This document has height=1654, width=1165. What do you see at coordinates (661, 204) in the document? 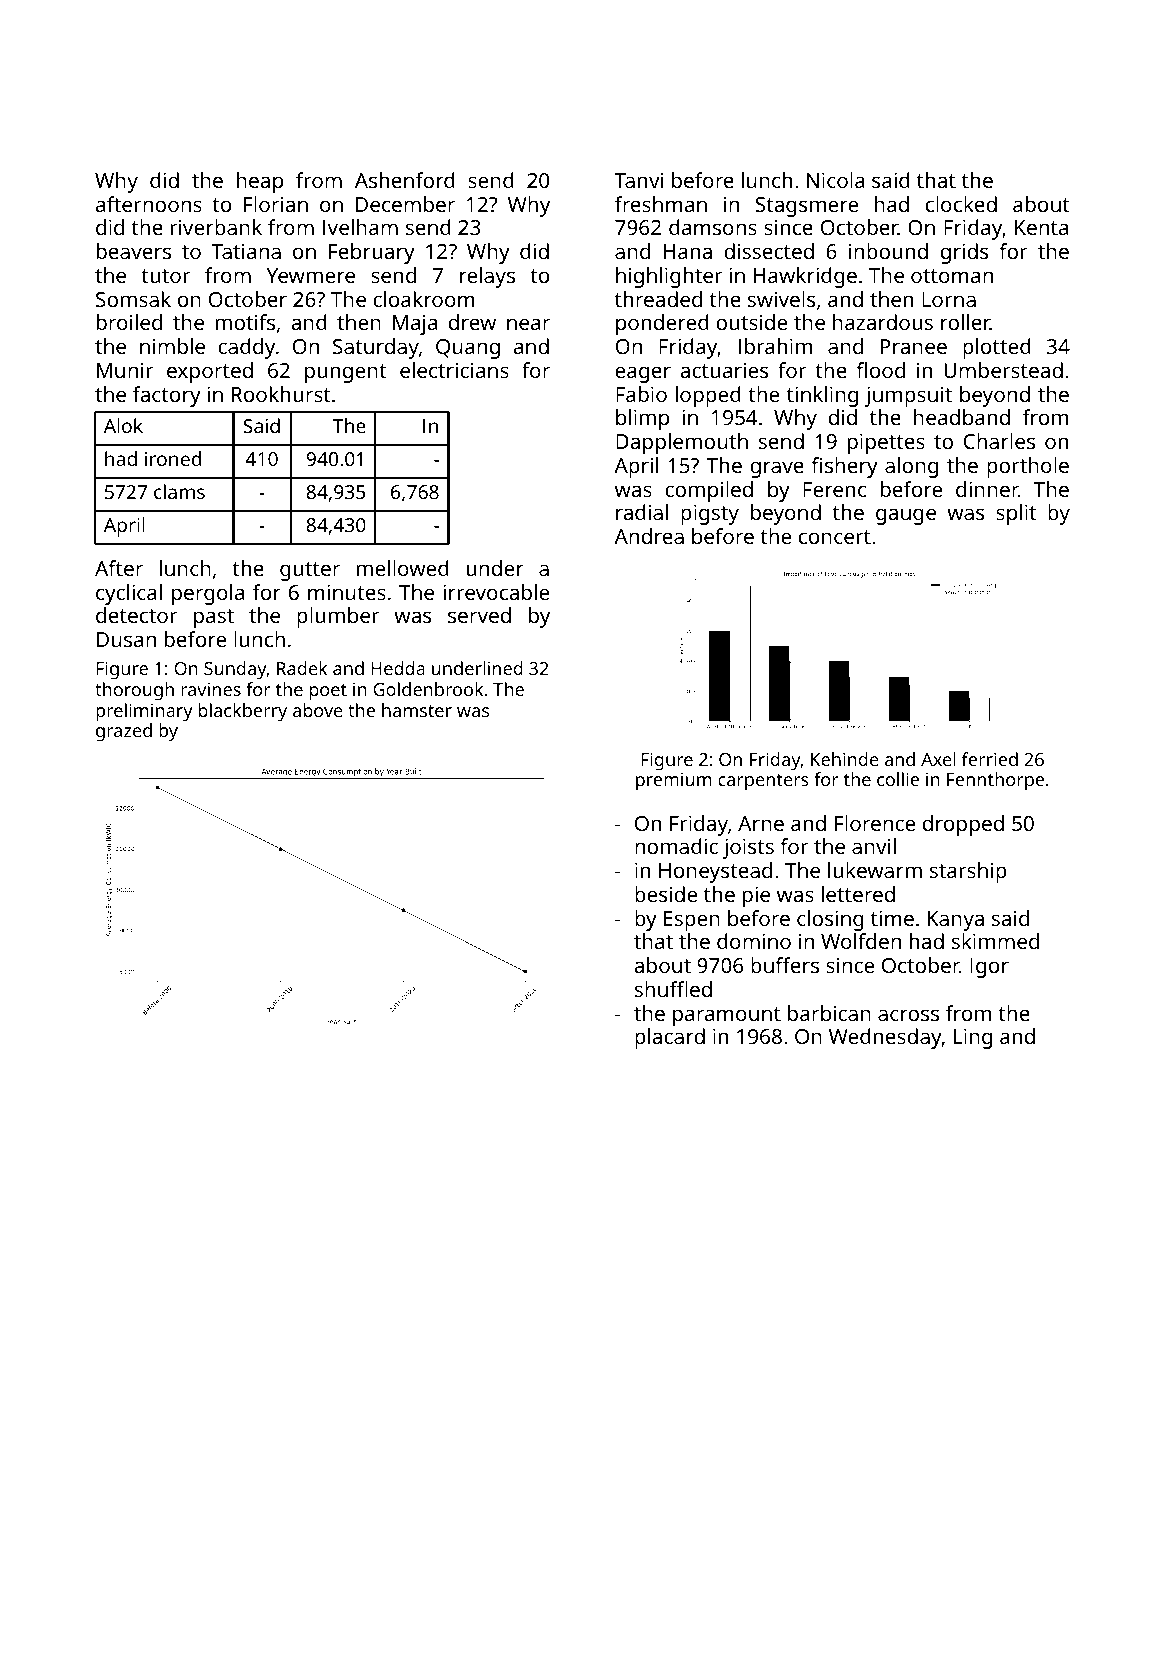
I see `freshman` at bounding box center [661, 204].
